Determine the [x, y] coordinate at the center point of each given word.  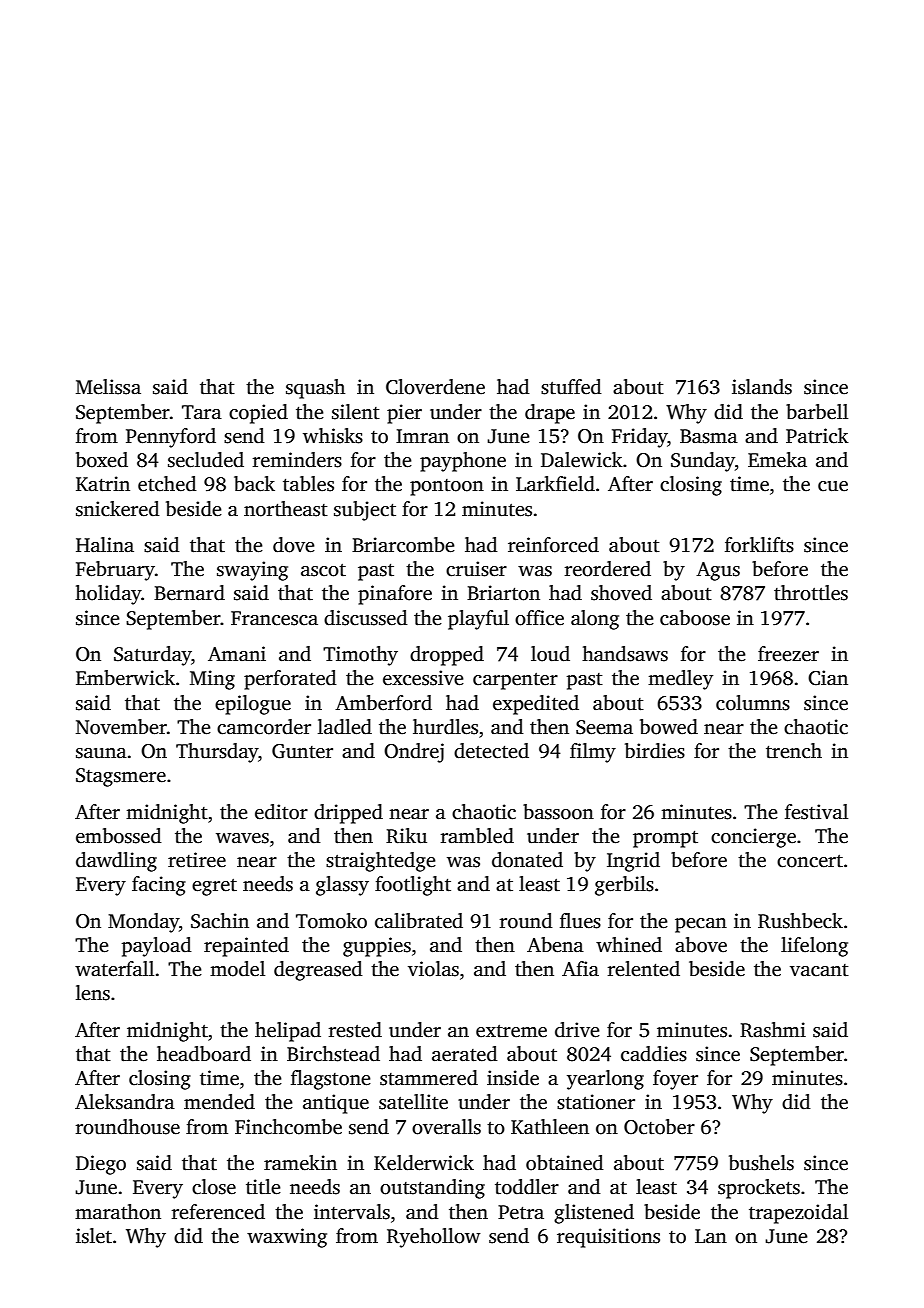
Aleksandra [125, 1102]
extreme [511, 1031]
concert [810, 861]
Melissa [108, 387]
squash [315, 389]
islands [762, 387]
